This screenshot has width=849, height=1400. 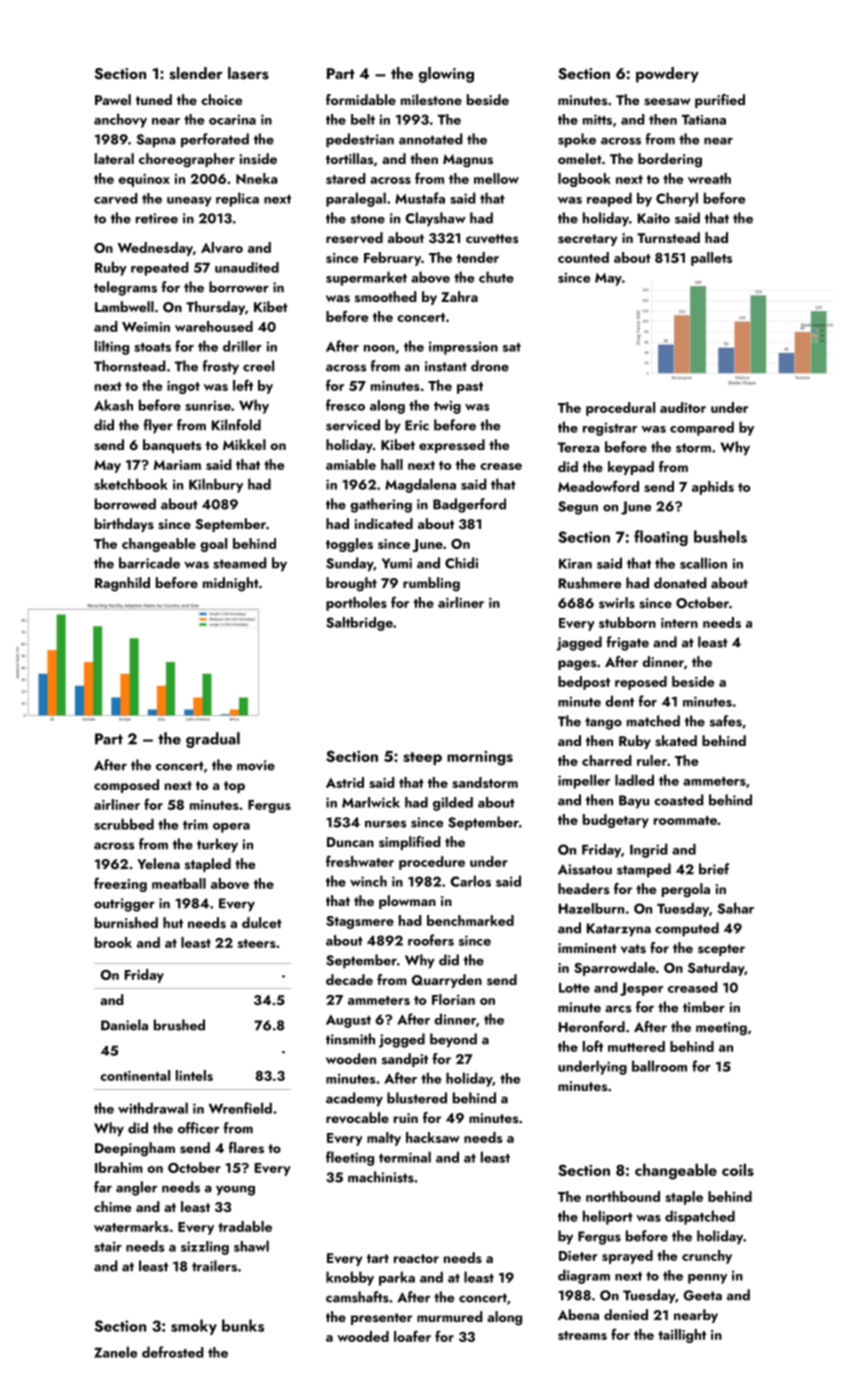 What do you see at coordinates (711, 259) in the screenshot?
I see `pallets` at bounding box center [711, 259].
